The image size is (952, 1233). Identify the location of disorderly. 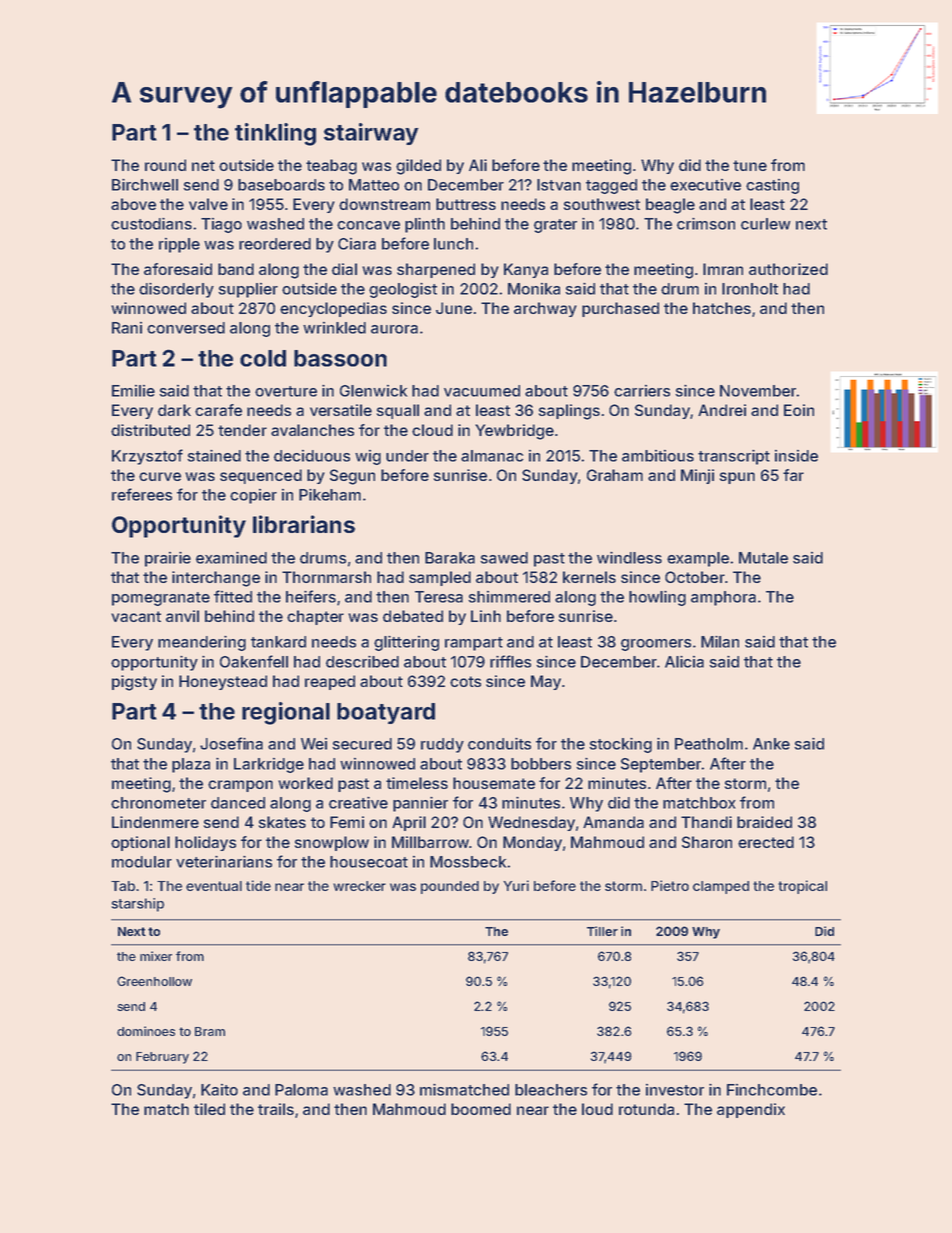
(176, 290).
